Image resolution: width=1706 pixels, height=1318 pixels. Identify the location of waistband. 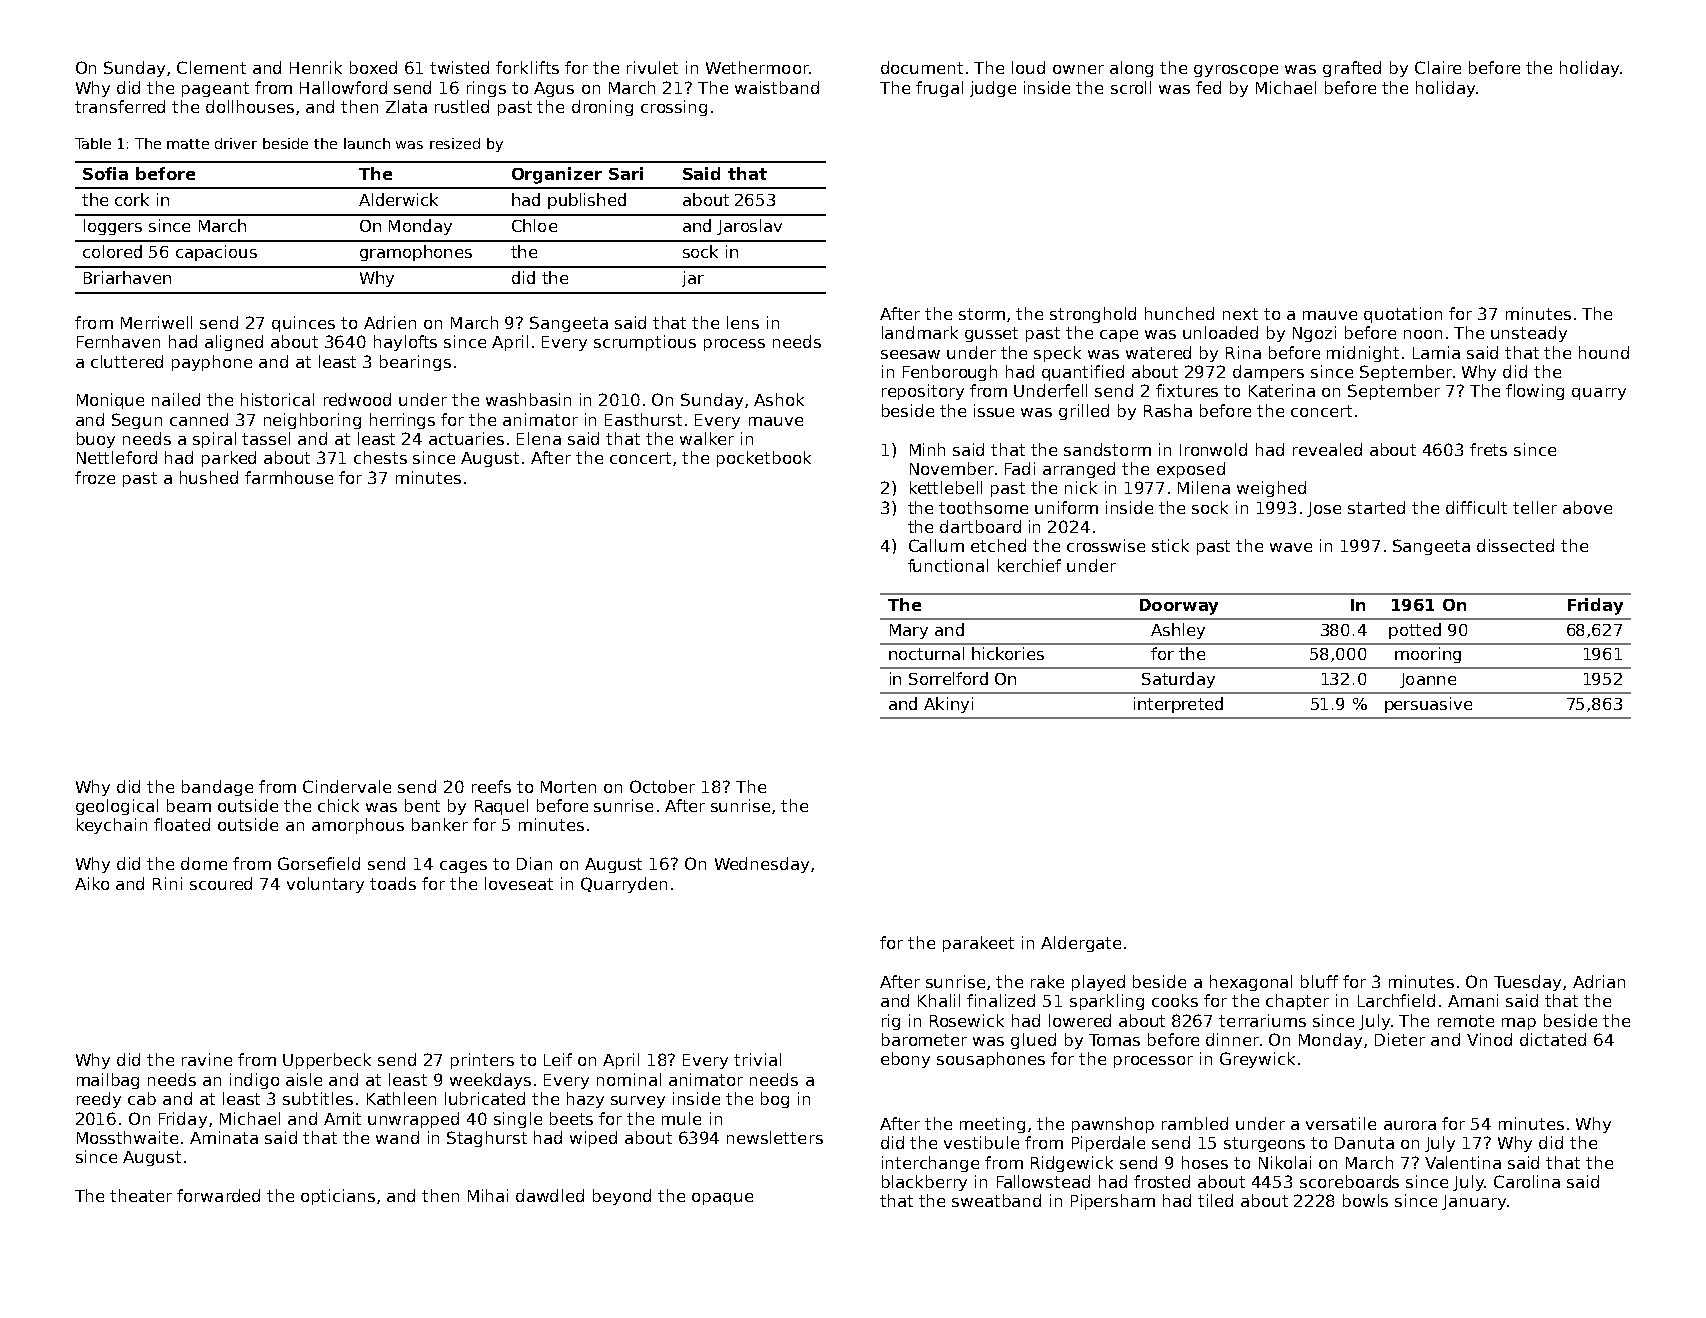
(777, 87).
